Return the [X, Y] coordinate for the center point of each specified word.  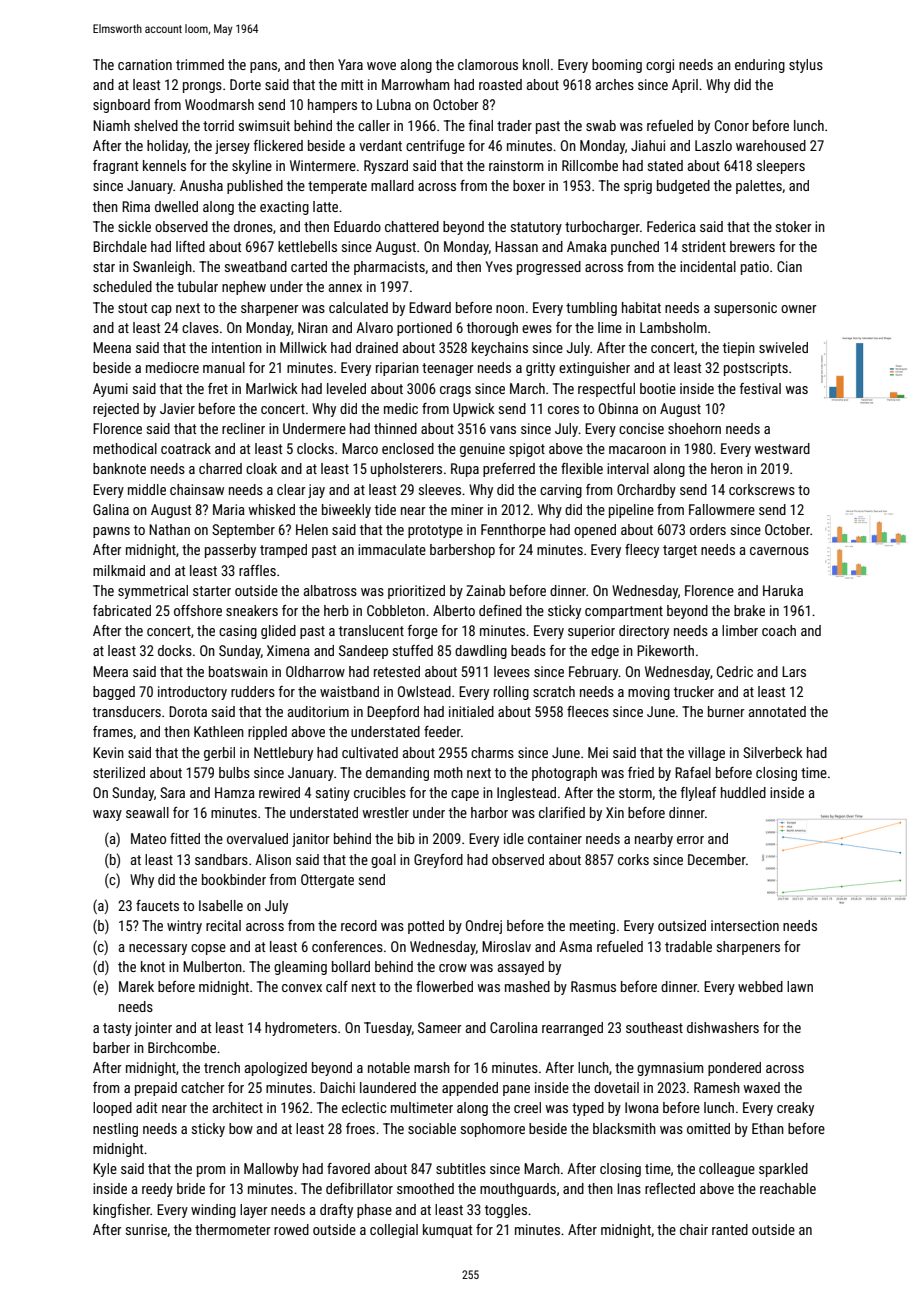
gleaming [300, 968]
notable [389, 1067]
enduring [760, 66]
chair [694, 1229]
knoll [536, 64]
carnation [145, 64]
